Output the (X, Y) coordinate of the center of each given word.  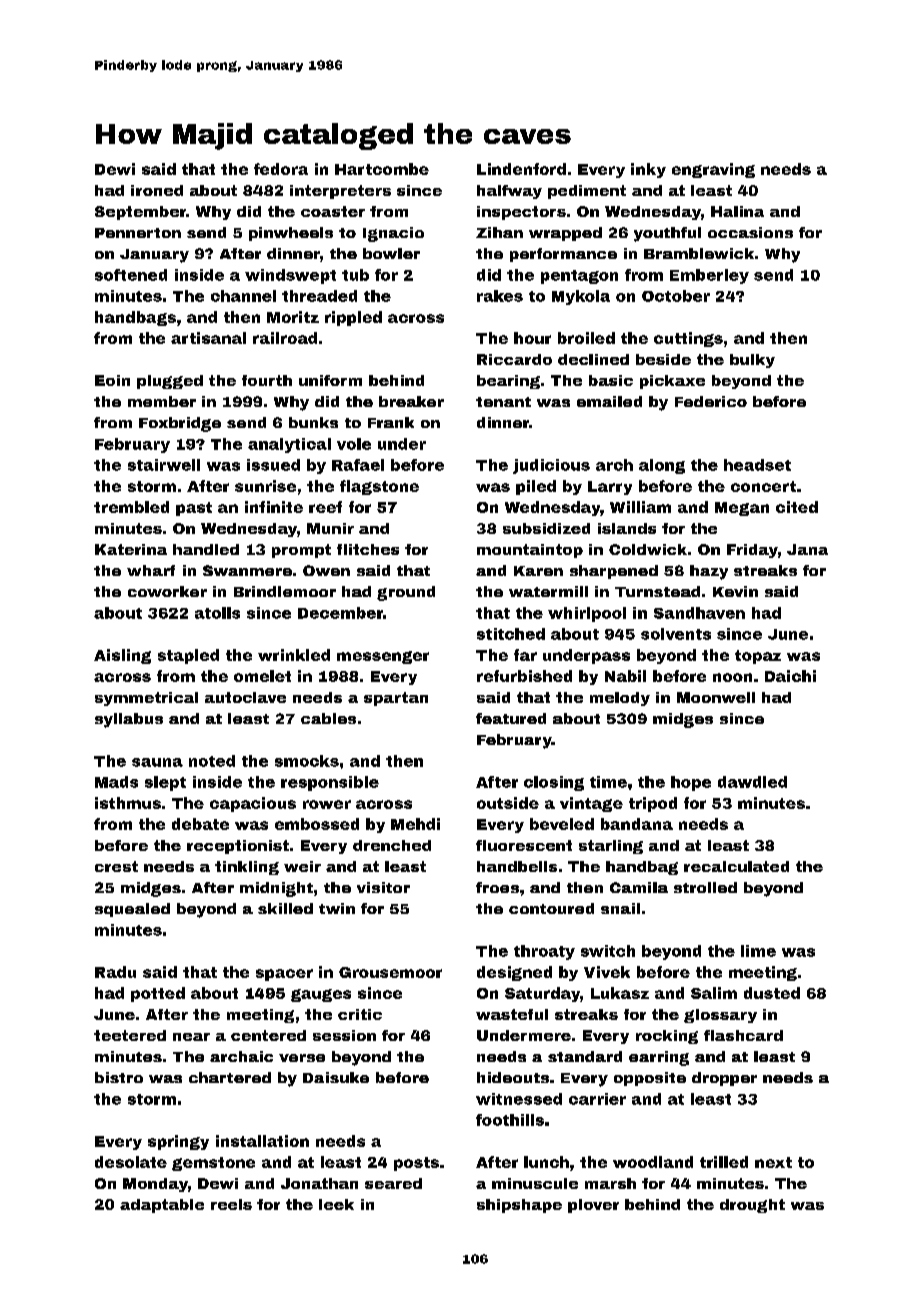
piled (536, 487)
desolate (131, 1162)
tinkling (247, 868)
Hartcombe (382, 169)
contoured (551, 908)
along (662, 466)
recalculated (736, 866)
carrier (597, 1099)
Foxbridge (180, 424)
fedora (281, 169)
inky (648, 170)
